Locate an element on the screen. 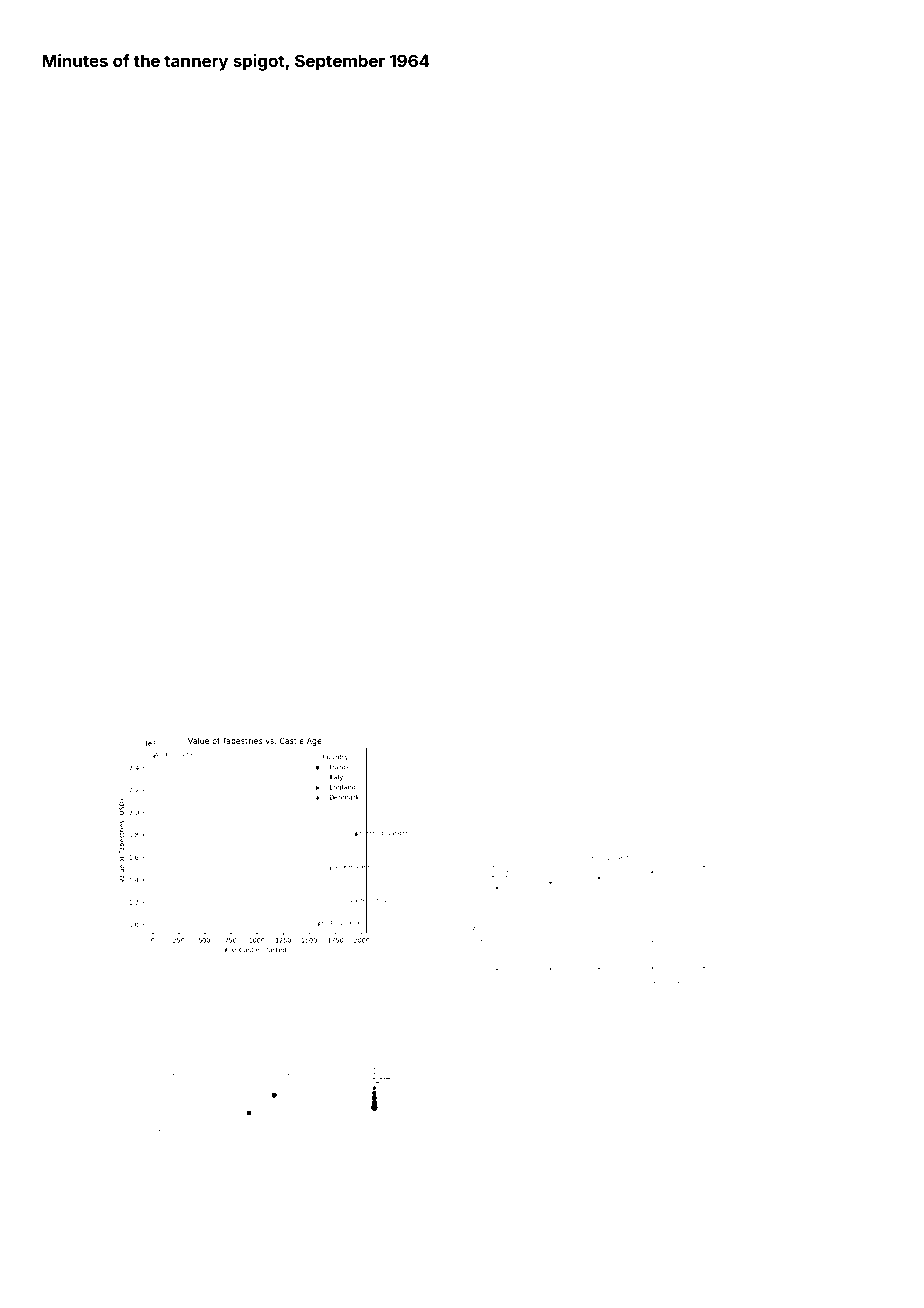  Karan is located at coordinates (56, 641).
